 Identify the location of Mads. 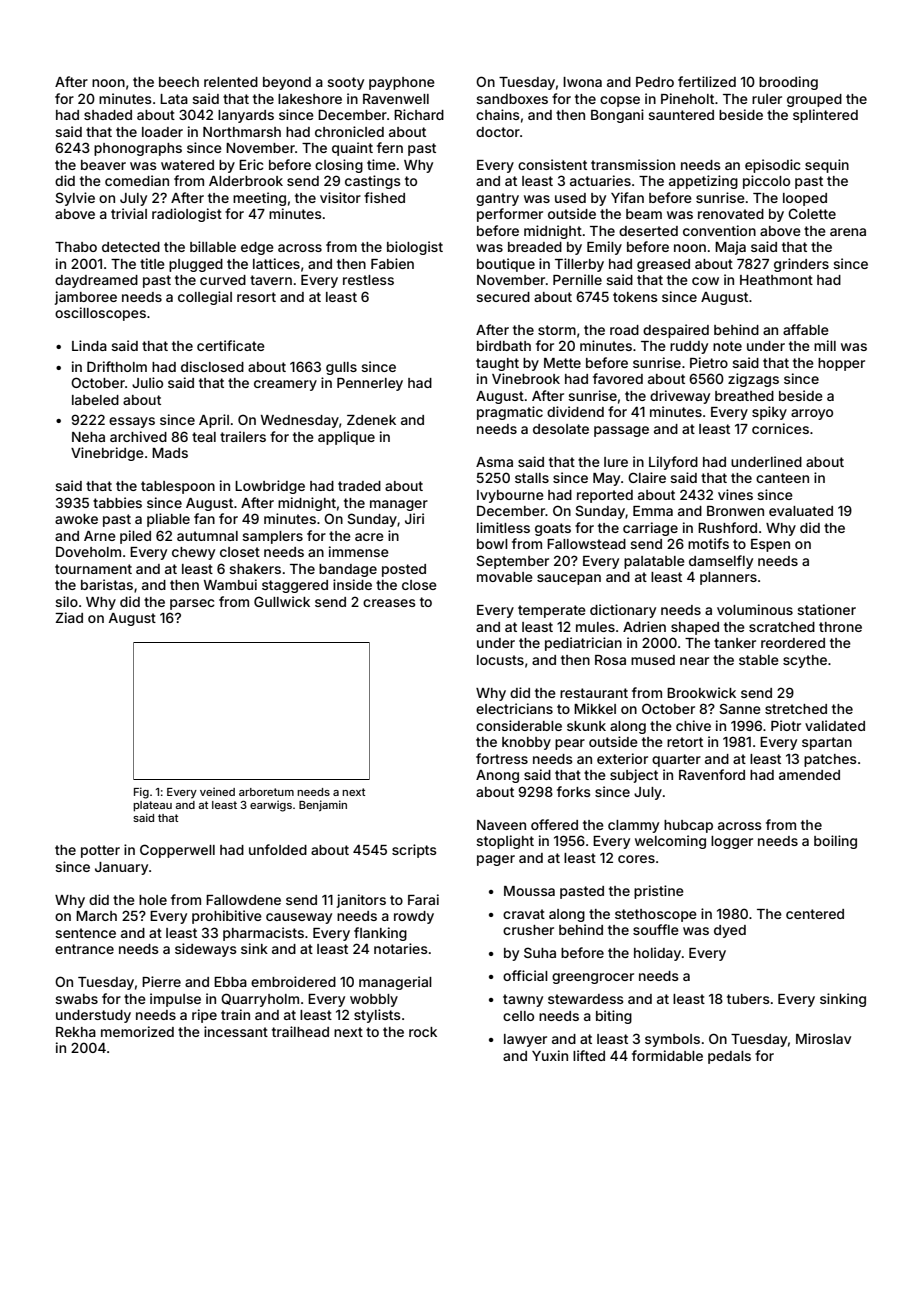
(170, 453).
